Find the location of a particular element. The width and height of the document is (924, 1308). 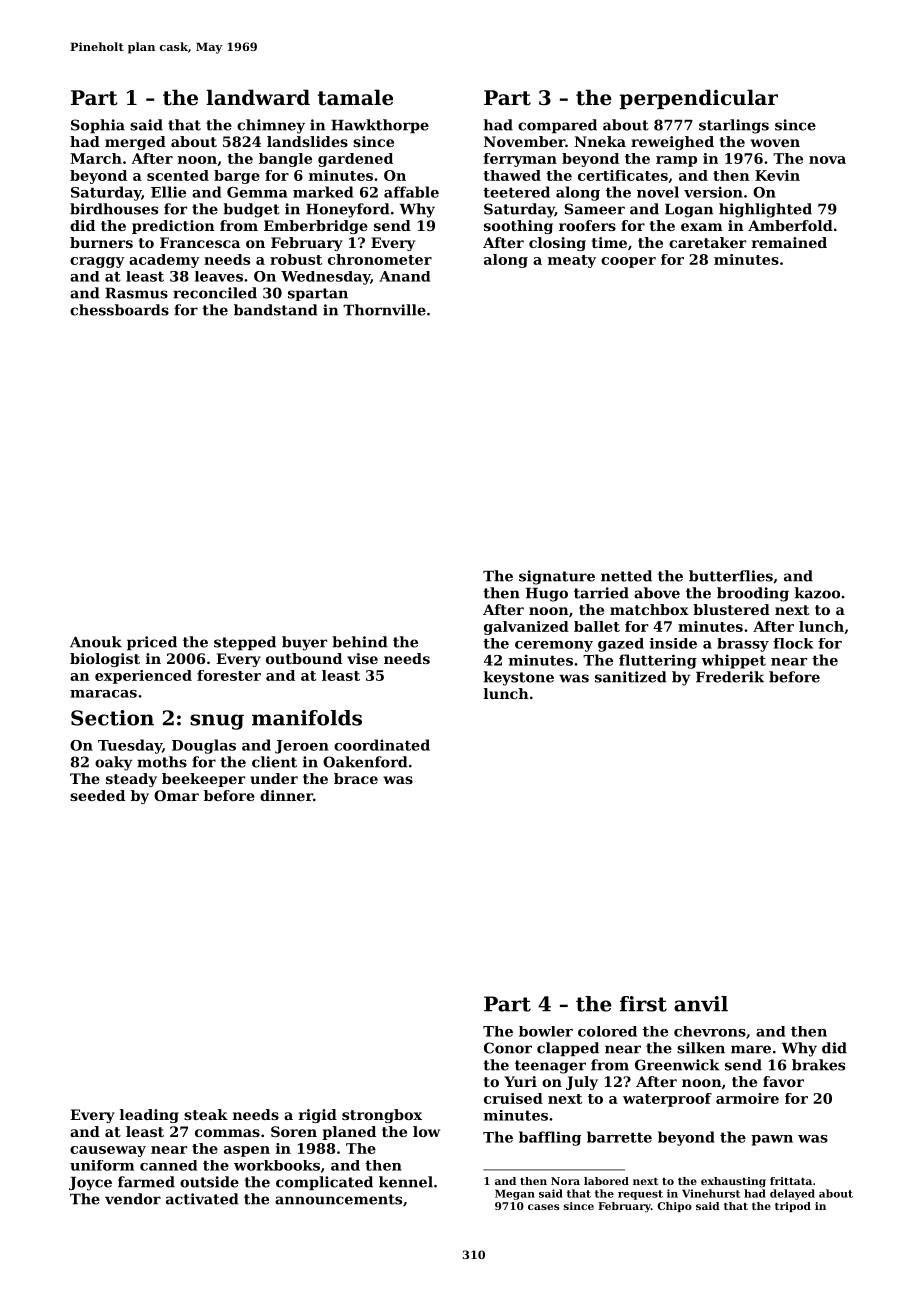

caretaker is located at coordinates (707, 242).
